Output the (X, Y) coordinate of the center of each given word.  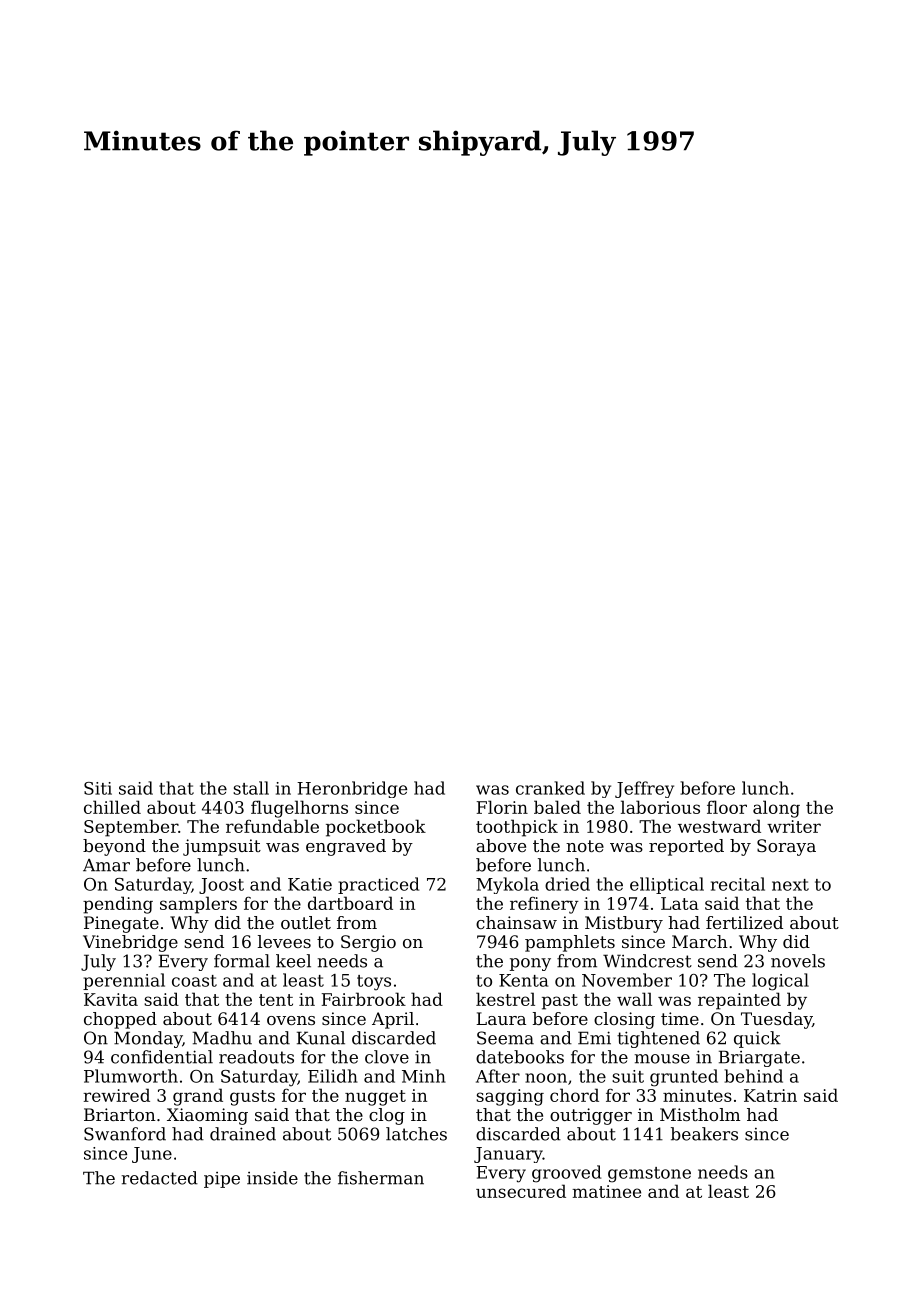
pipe (222, 1180)
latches (416, 1134)
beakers (704, 1134)
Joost (221, 886)
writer (794, 826)
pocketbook (376, 828)
